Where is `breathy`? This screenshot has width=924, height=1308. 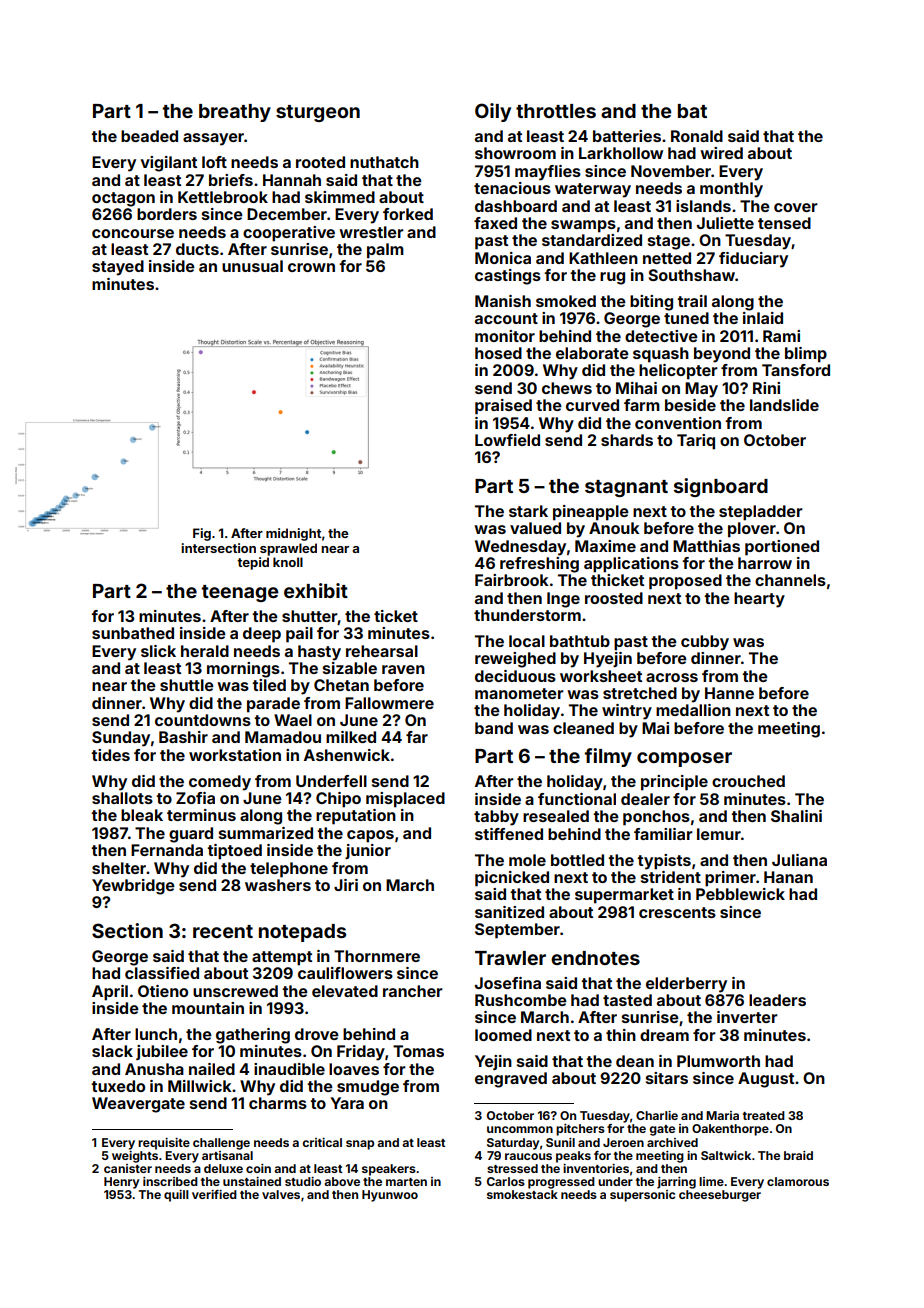 breathy is located at coordinates (235, 113).
